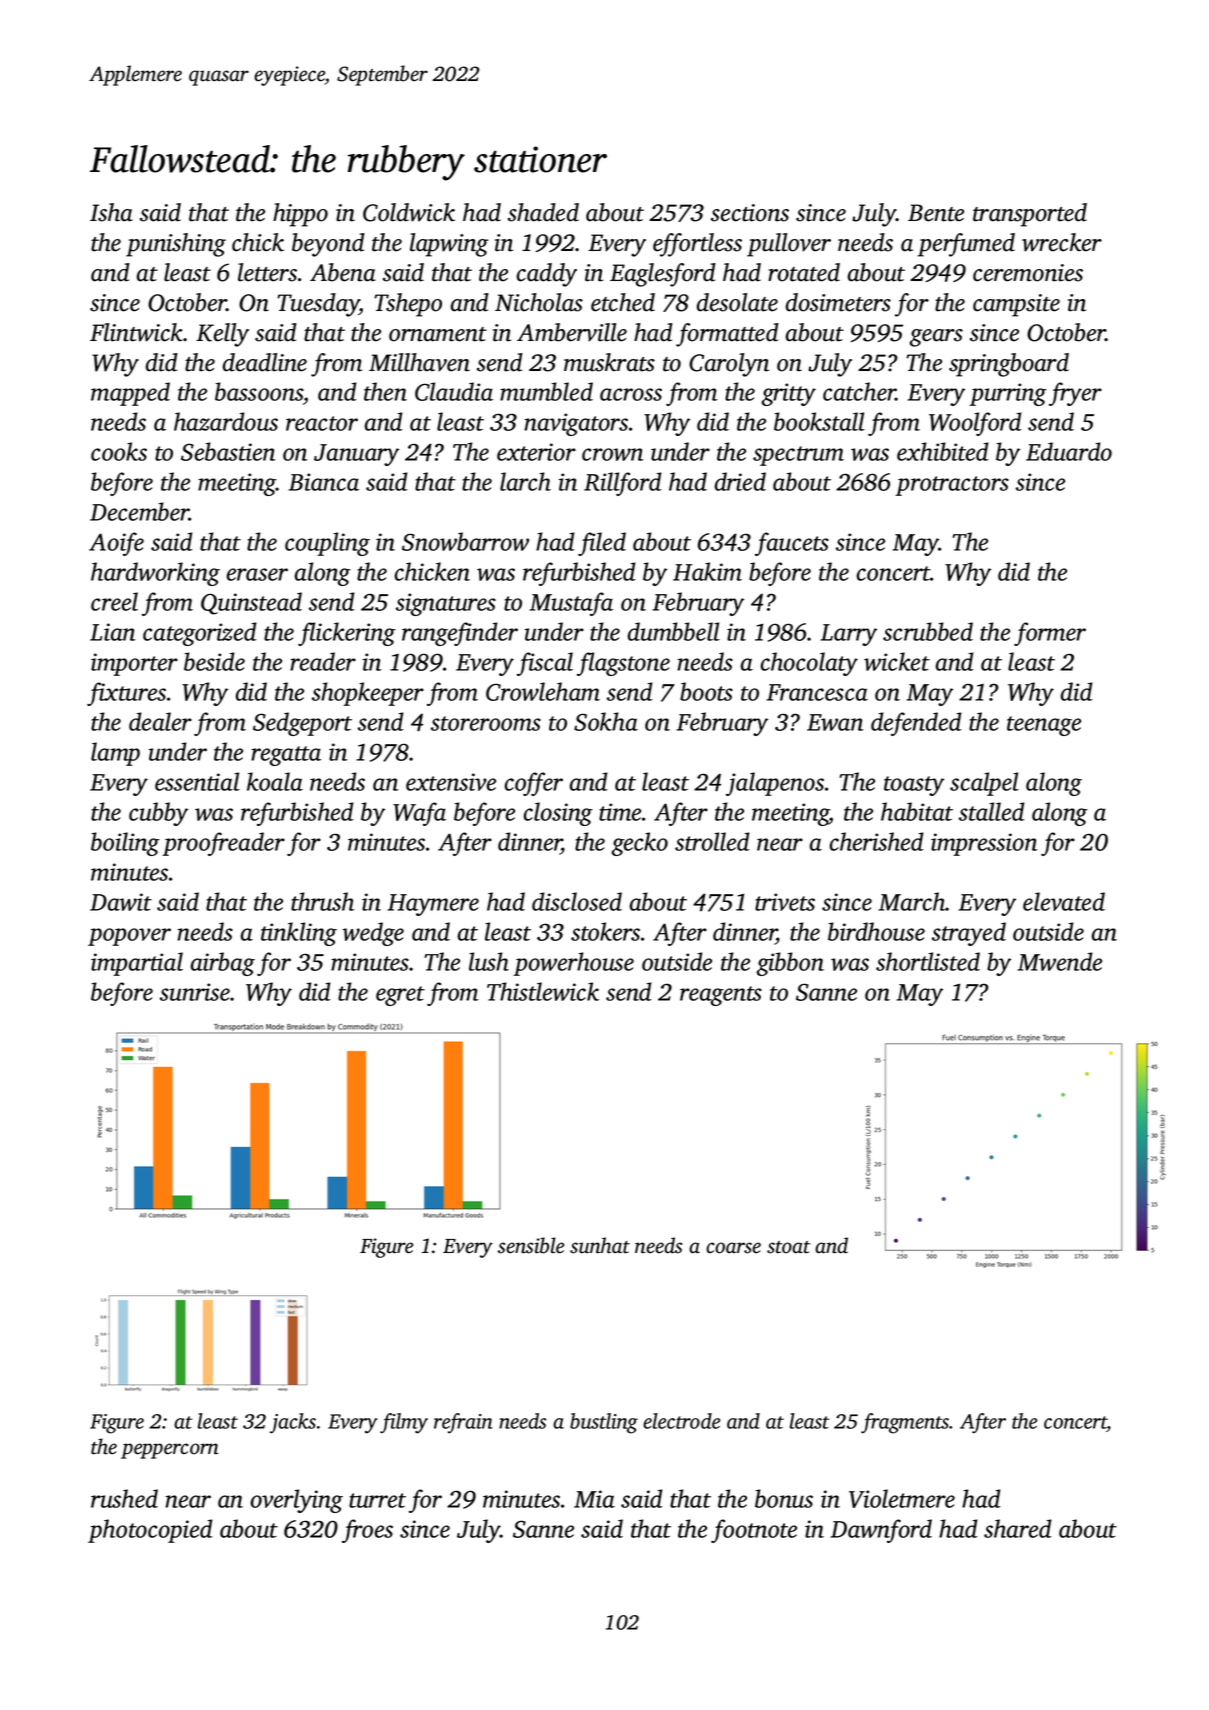 The image size is (1209, 1710). Describe the element at coordinates (137, 964) in the screenshot. I see `impartial` at that location.
